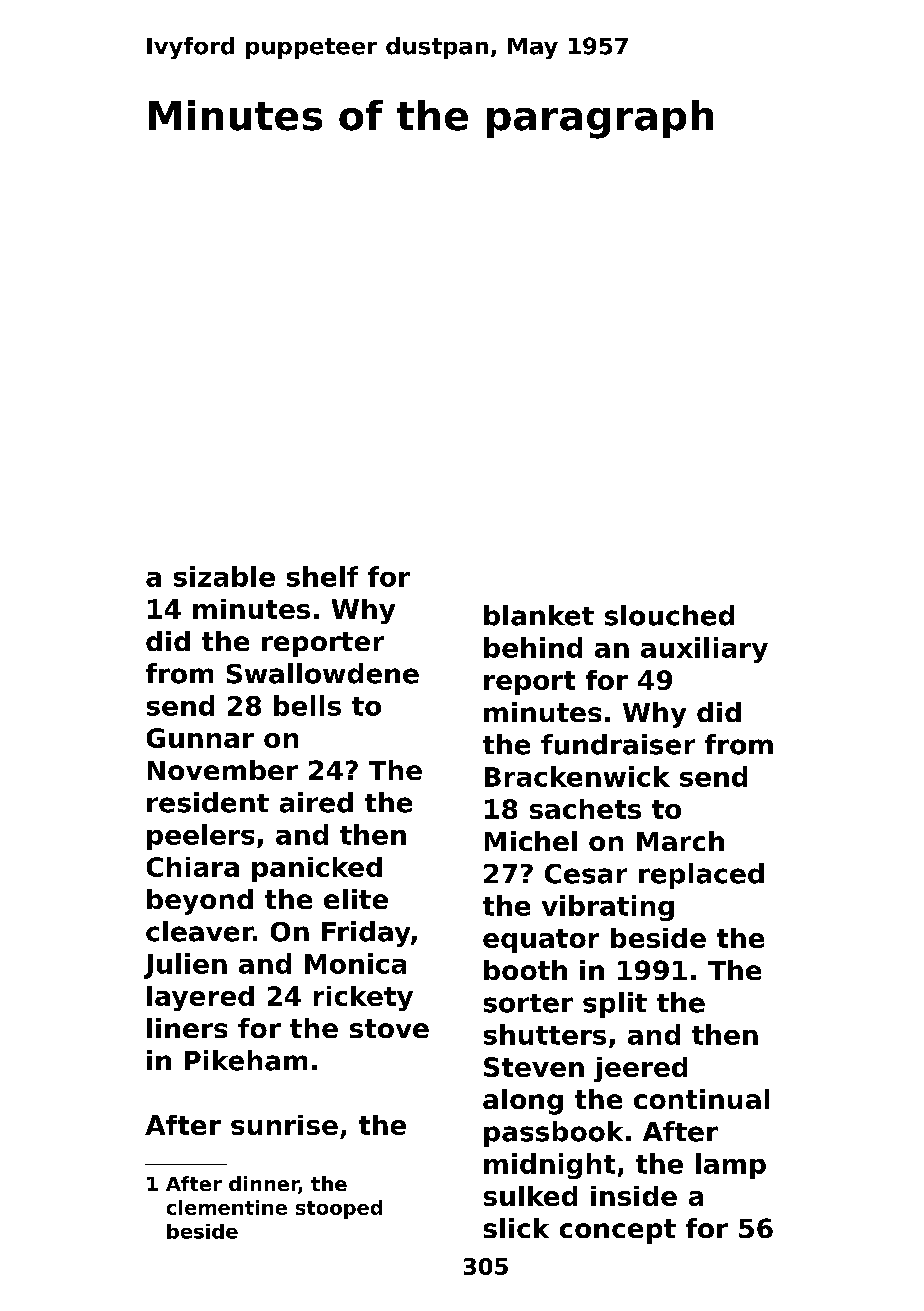  Describe the element at coordinates (227, 1207) in the screenshot. I see `clementine` at that location.
